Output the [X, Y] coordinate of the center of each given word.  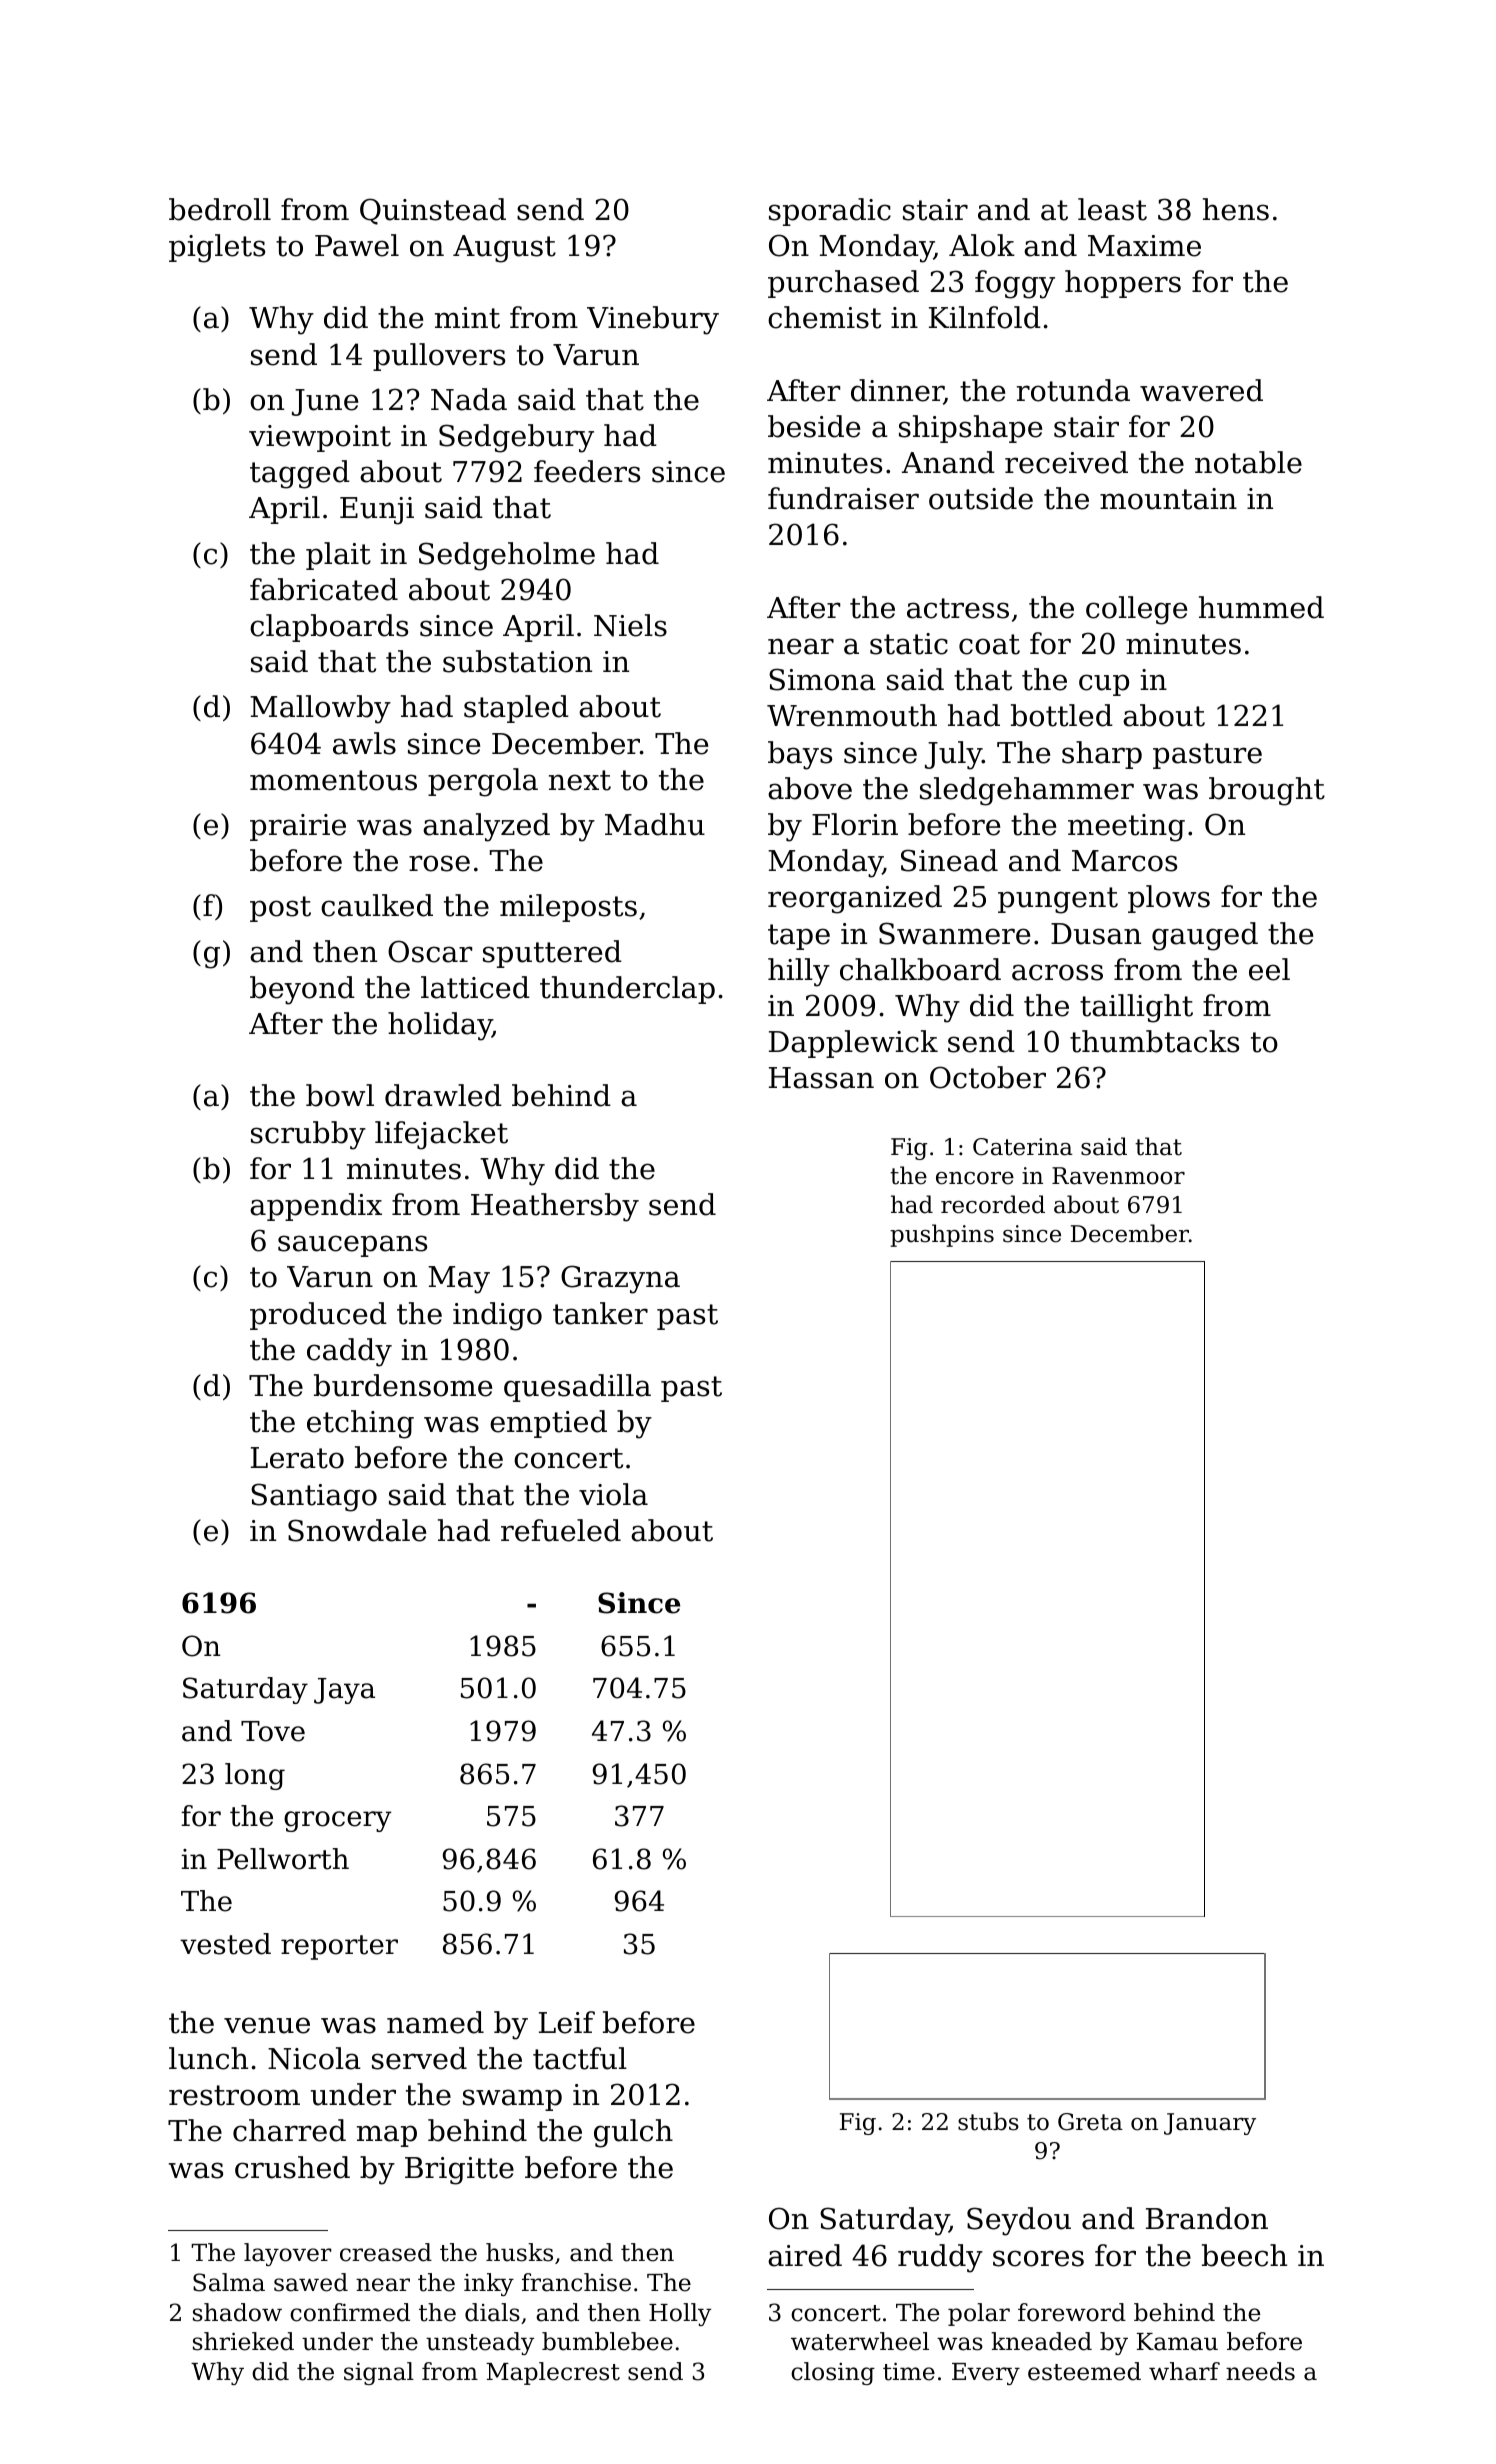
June [325, 402]
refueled [561, 1530]
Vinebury [653, 320]
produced [318, 1316]
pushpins [942, 1235]
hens [1236, 209]
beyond [302, 990]
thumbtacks [1154, 1041]
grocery [338, 1821]
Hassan [821, 1078]
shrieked [243, 2341]
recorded [993, 1204]
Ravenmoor [1118, 1176]
